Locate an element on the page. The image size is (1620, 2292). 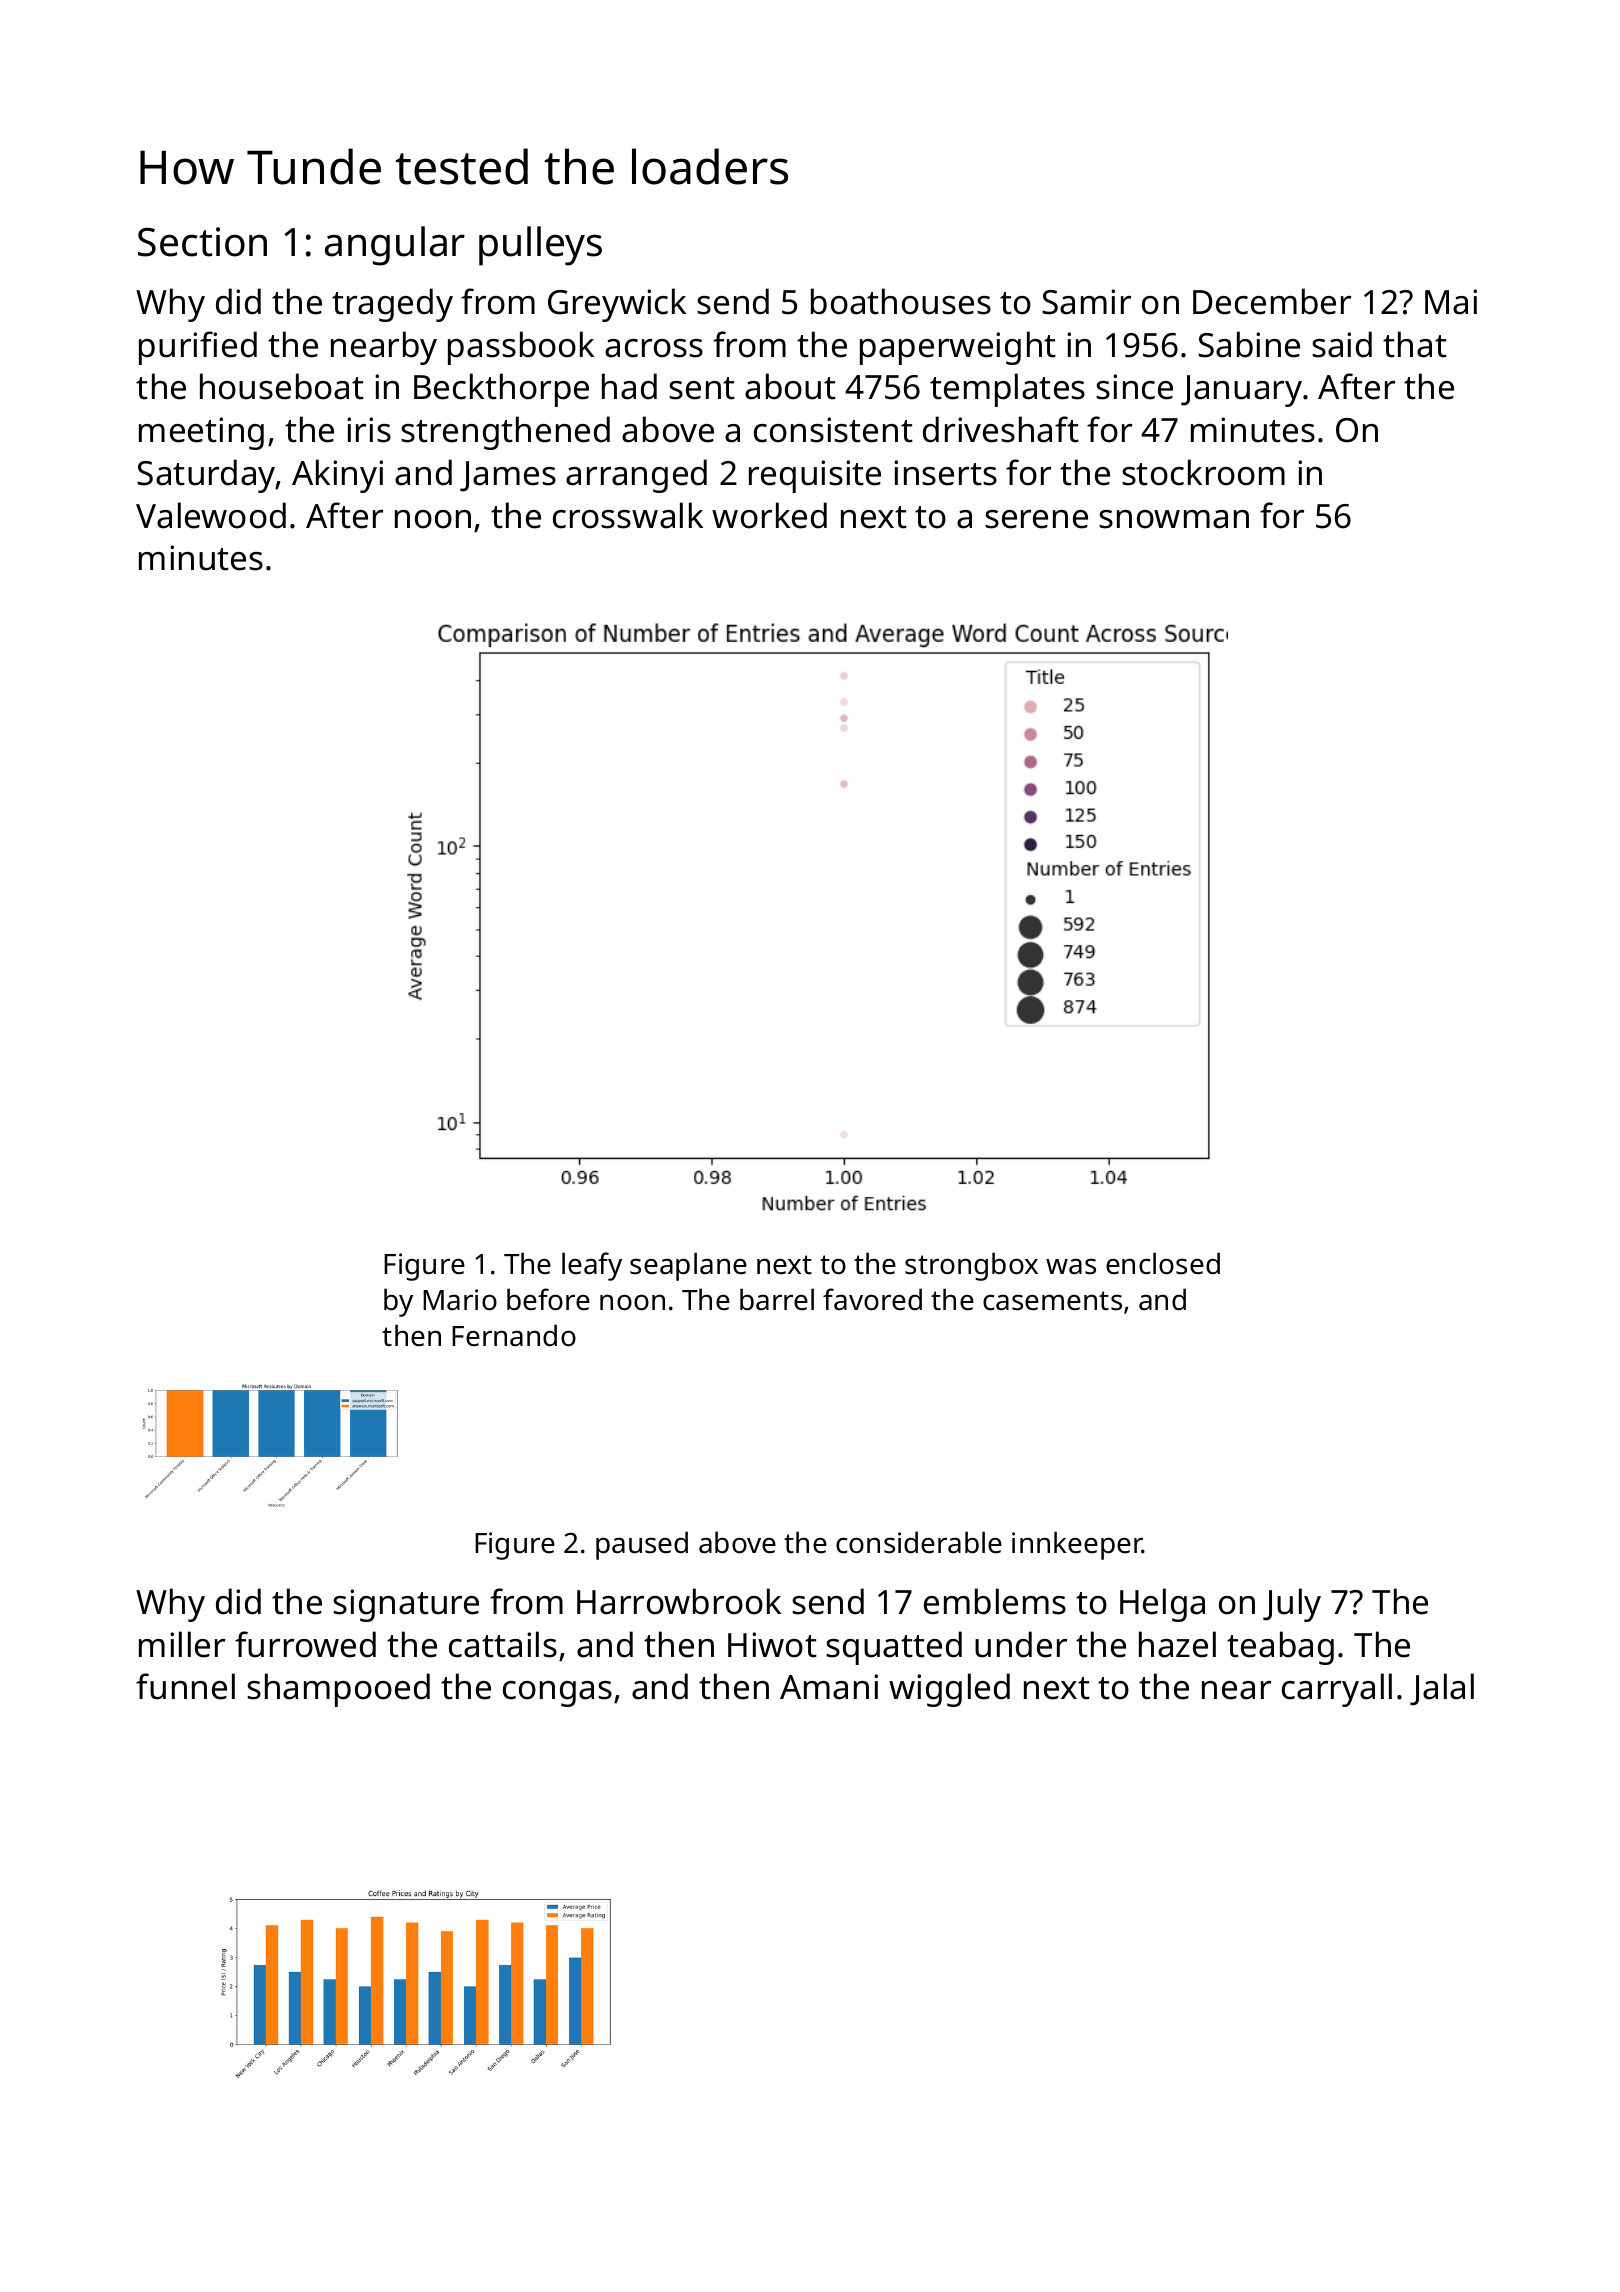
boathouses is located at coordinates (901, 301).
